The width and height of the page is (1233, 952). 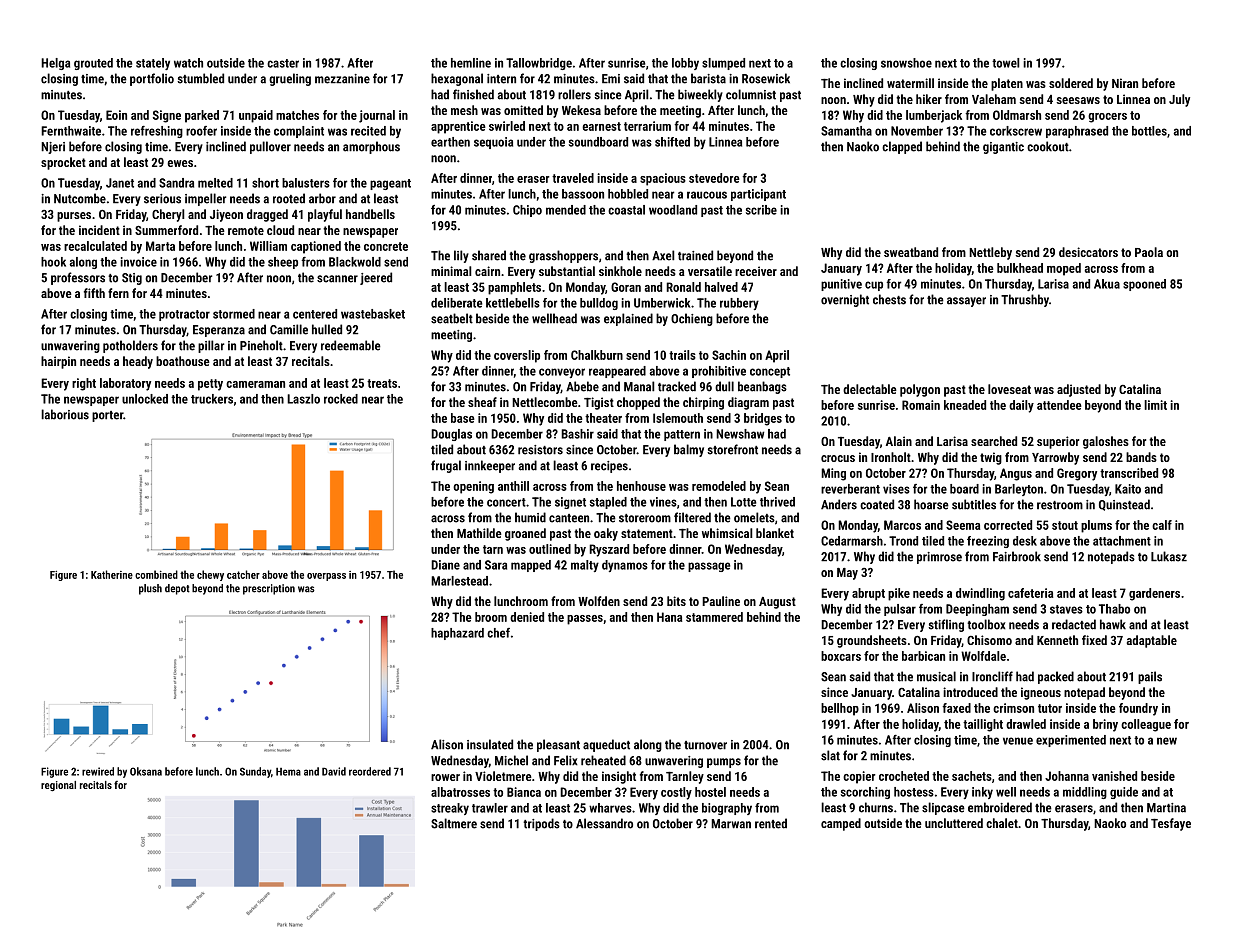 I want to click on porter, so click(x=107, y=416).
